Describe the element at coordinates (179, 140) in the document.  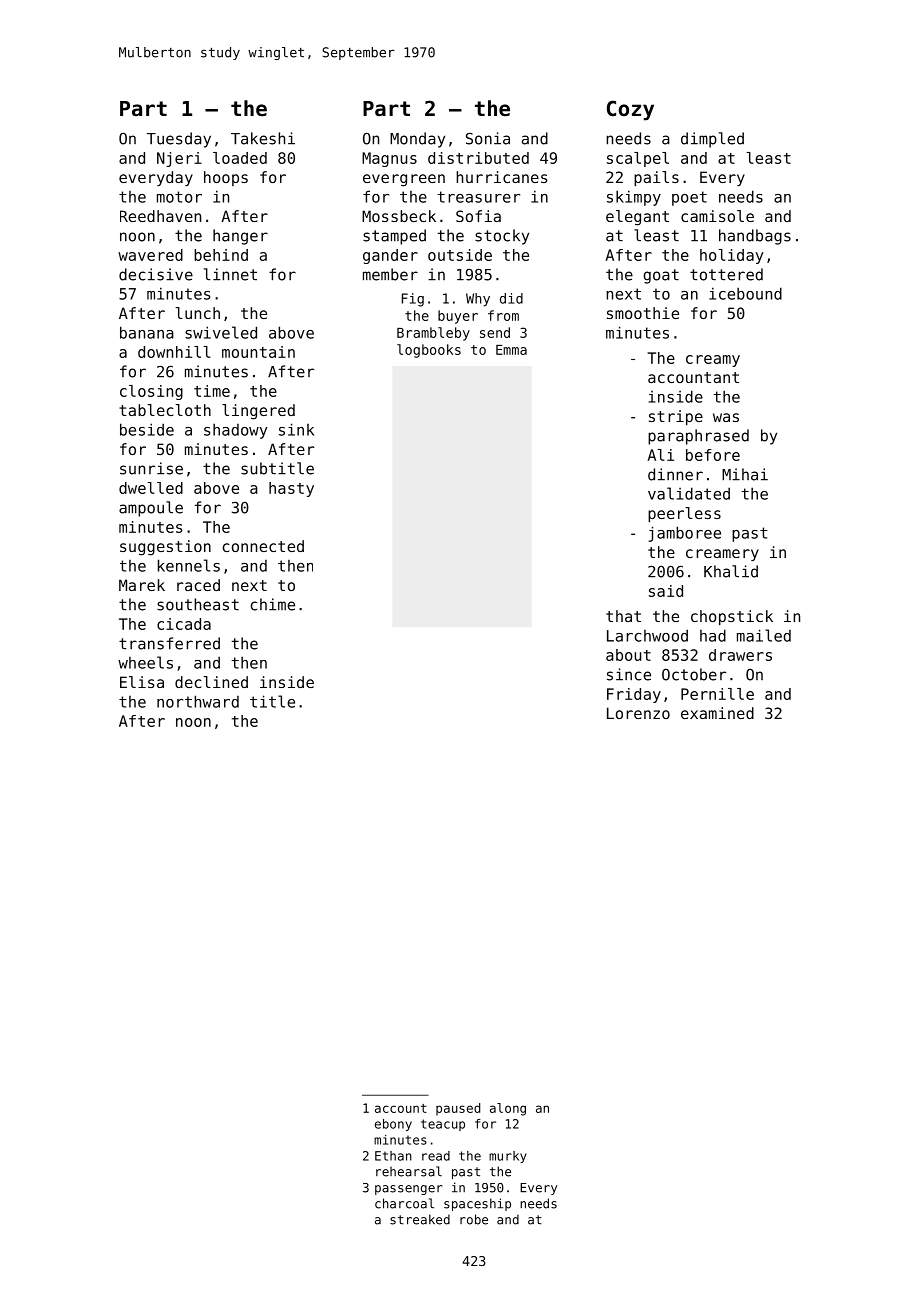
I see `Tuesday` at that location.
